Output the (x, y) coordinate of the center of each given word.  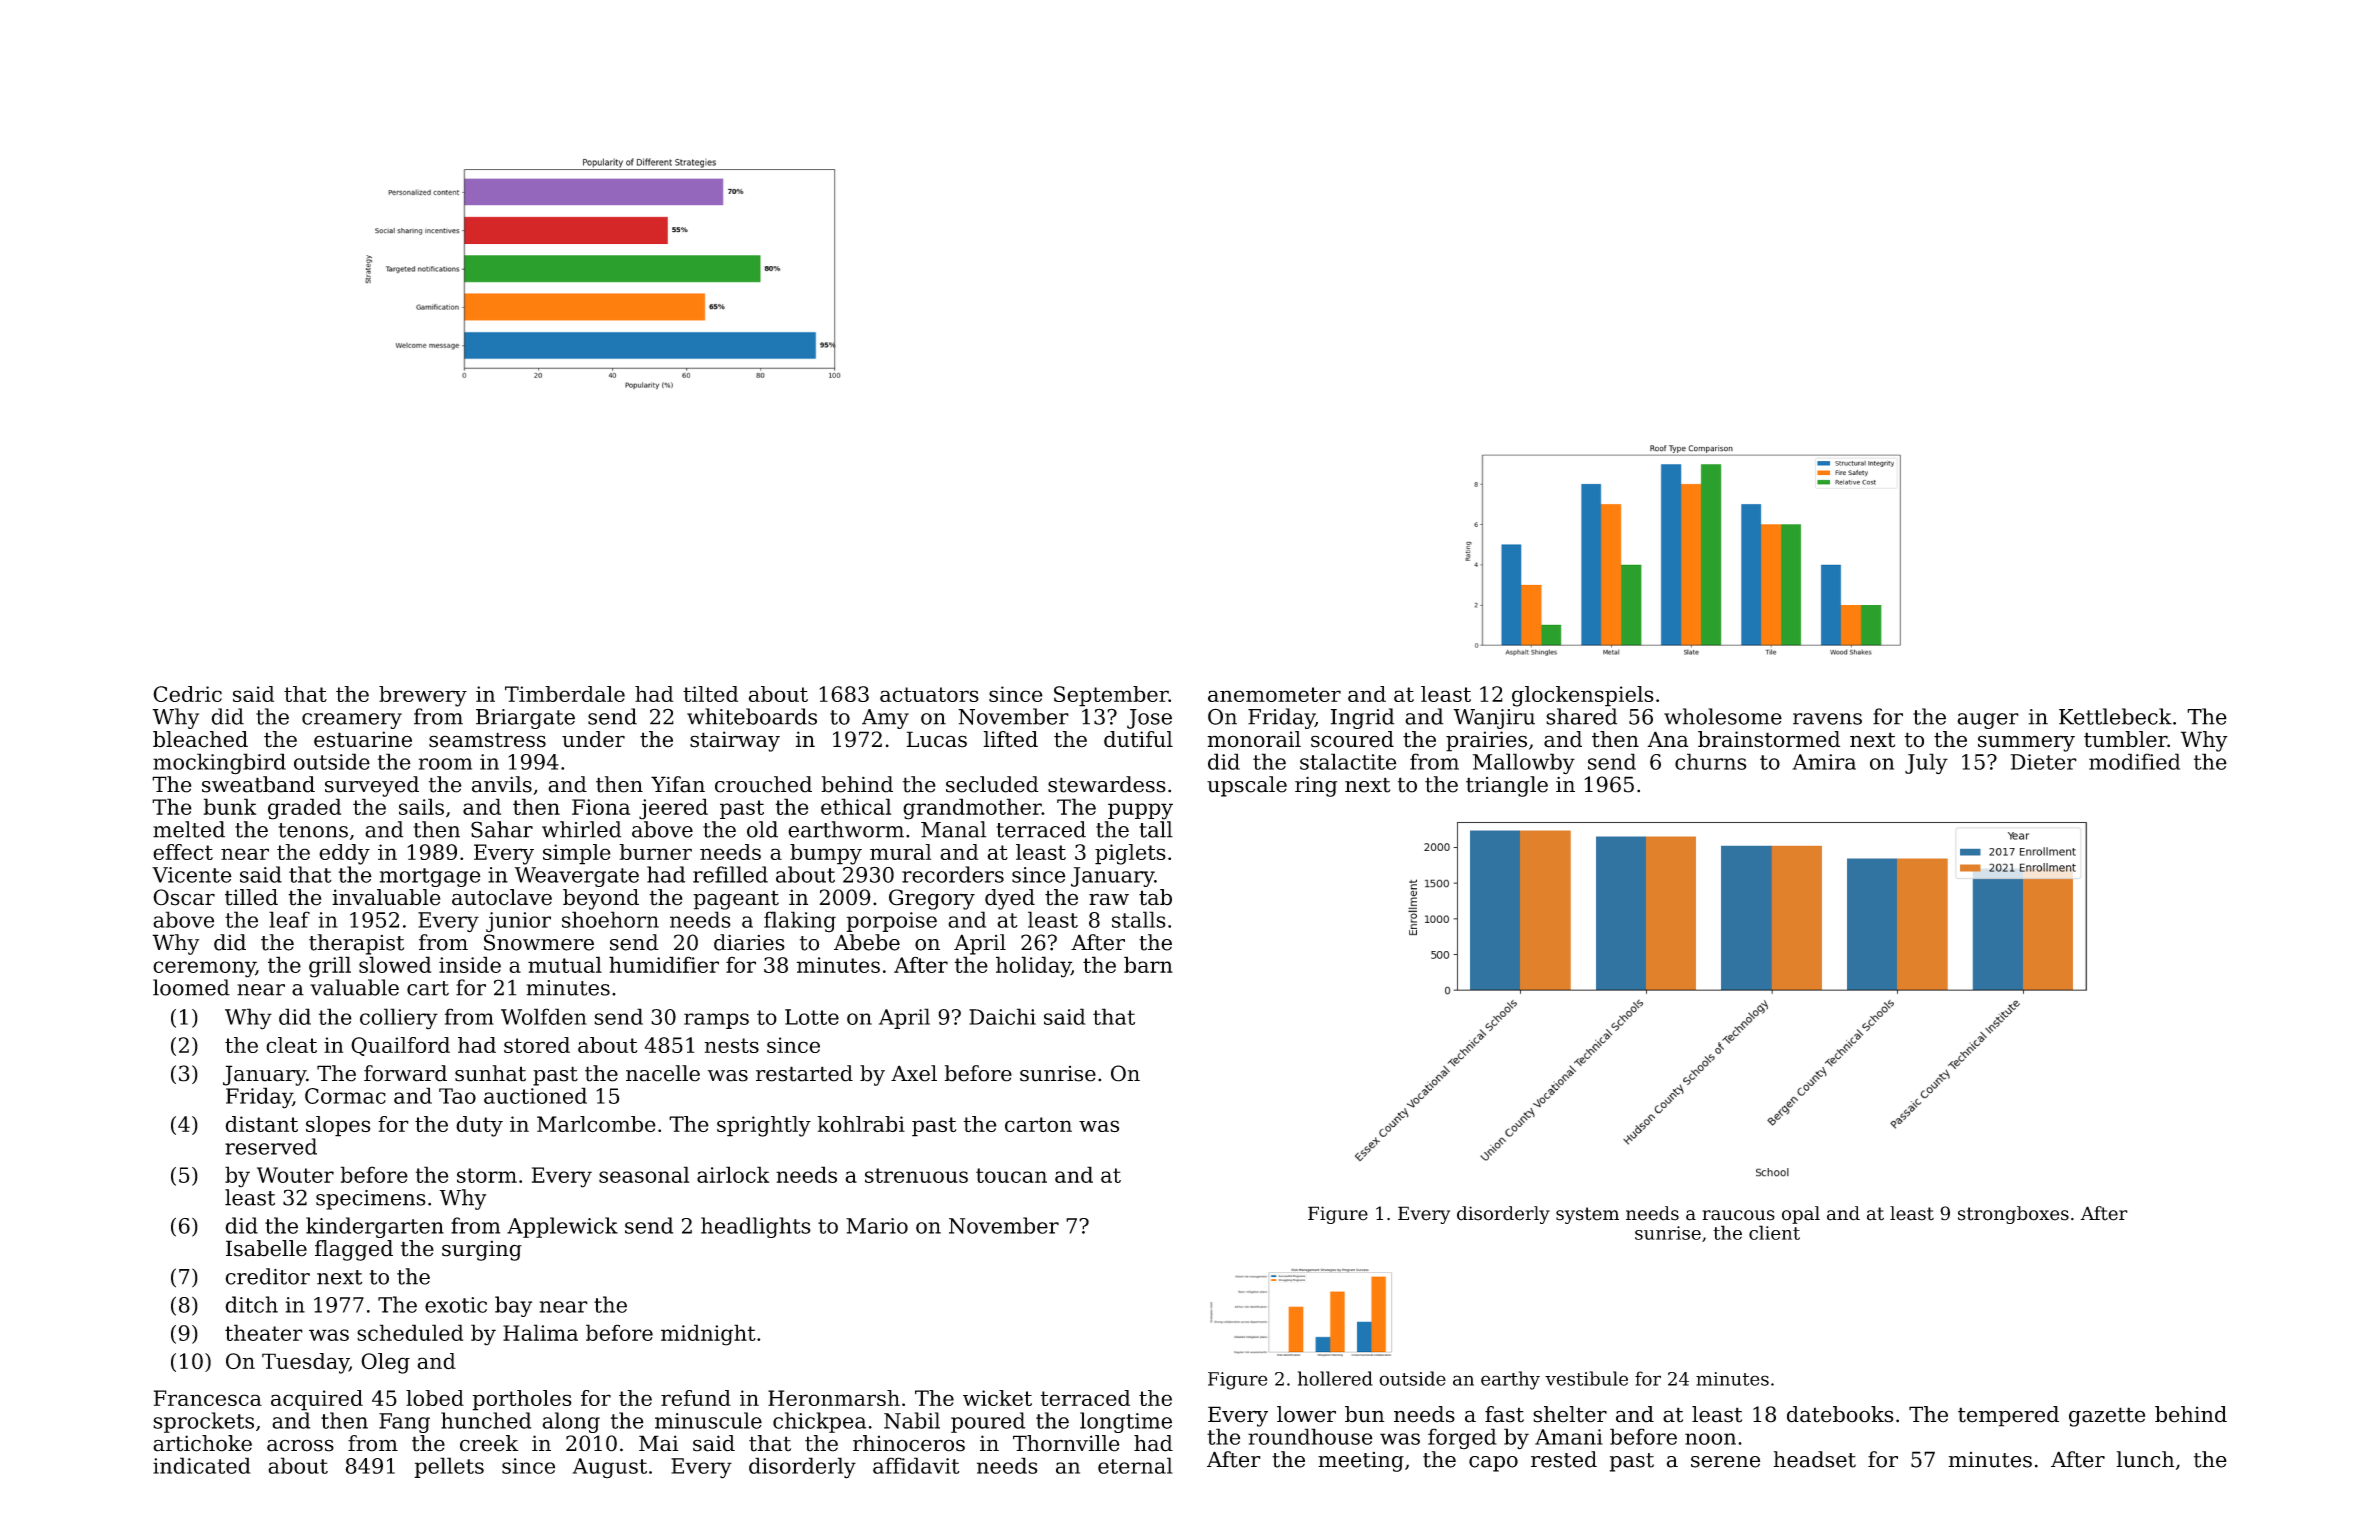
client (1774, 1232)
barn (1148, 964)
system (1587, 1215)
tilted (710, 694)
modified (2134, 761)
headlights (756, 1227)
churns (1711, 761)
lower (1306, 1414)
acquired (317, 1400)
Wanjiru (1494, 719)
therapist (356, 944)
